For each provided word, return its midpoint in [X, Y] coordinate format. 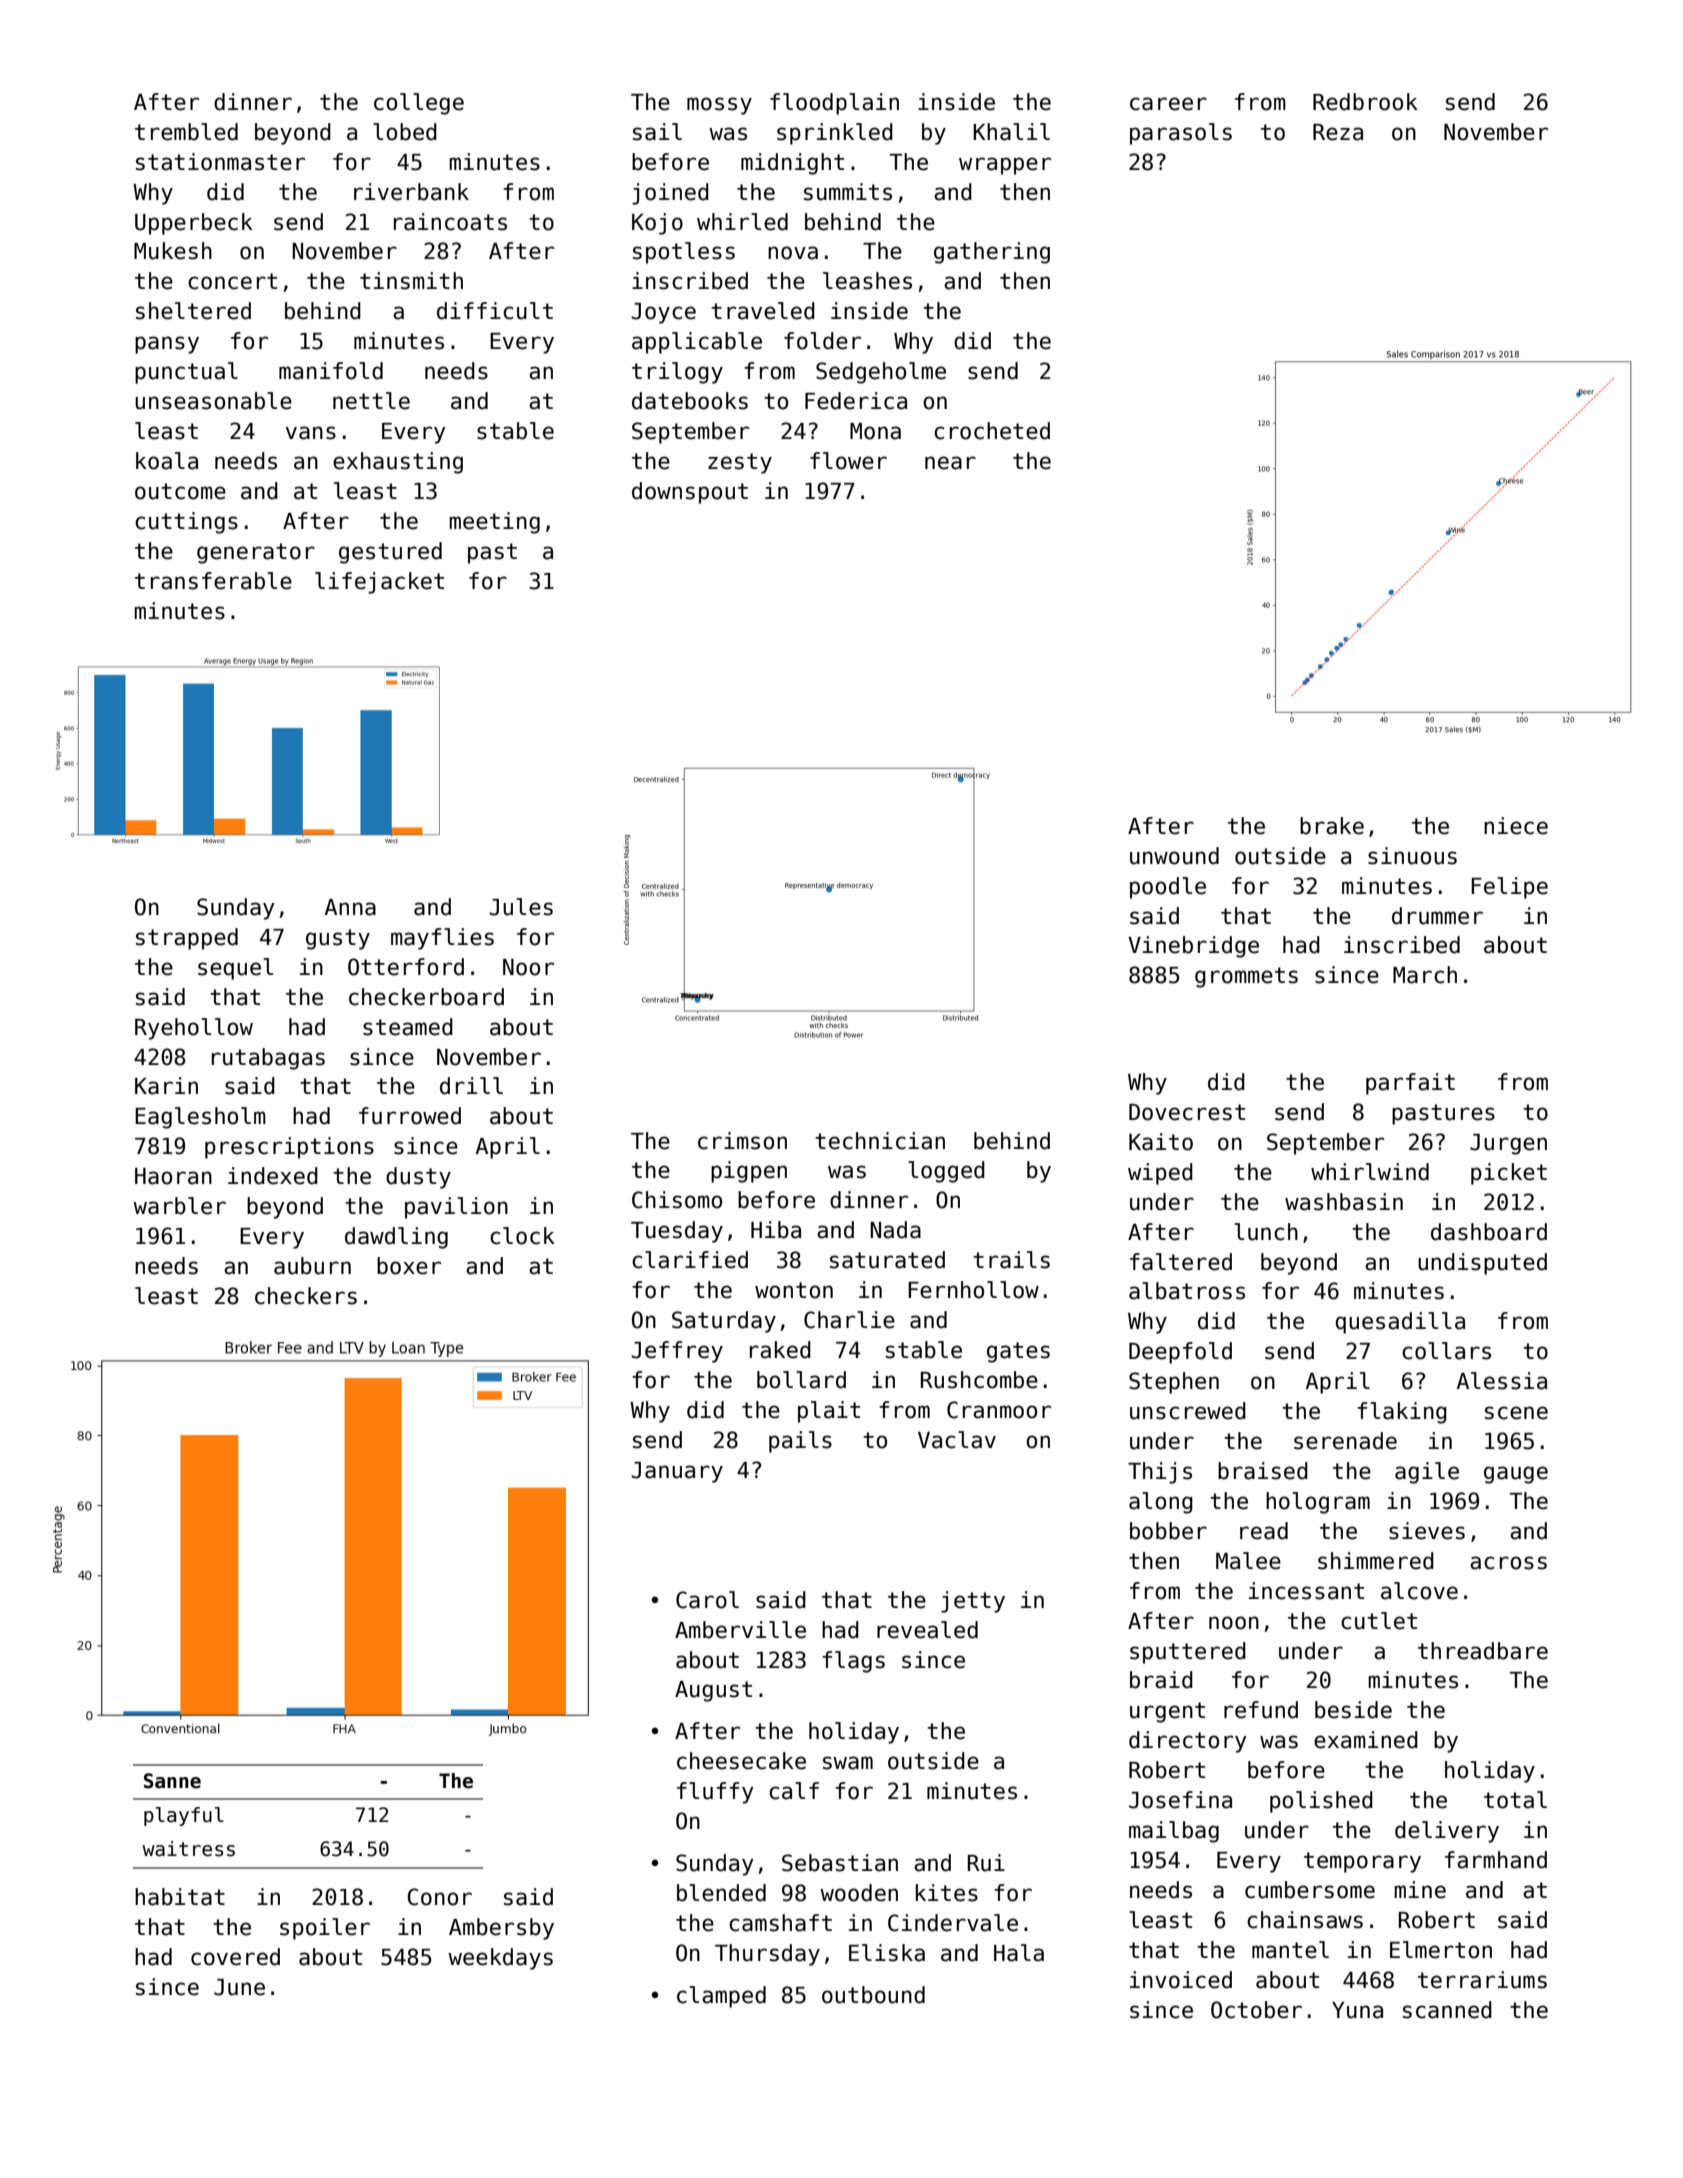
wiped [1160, 1174]
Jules [521, 907]
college [419, 104]
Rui [986, 1863]
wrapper [1005, 166]
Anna [350, 907]
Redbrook [1365, 102]
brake [1332, 826]
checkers [306, 1296]
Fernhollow [973, 1290]
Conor [439, 1897]
